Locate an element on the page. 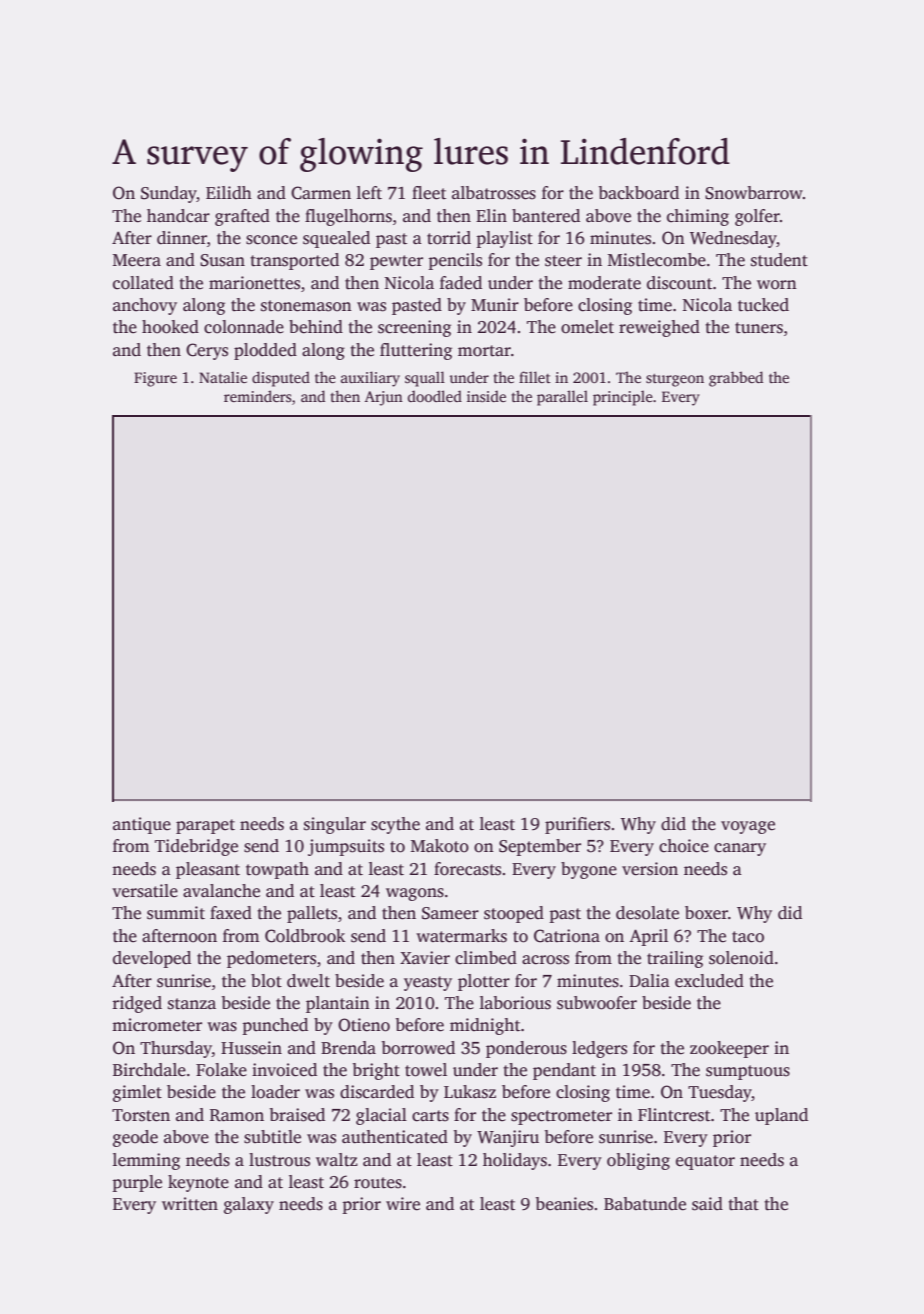  faxed is located at coordinates (231, 913).
